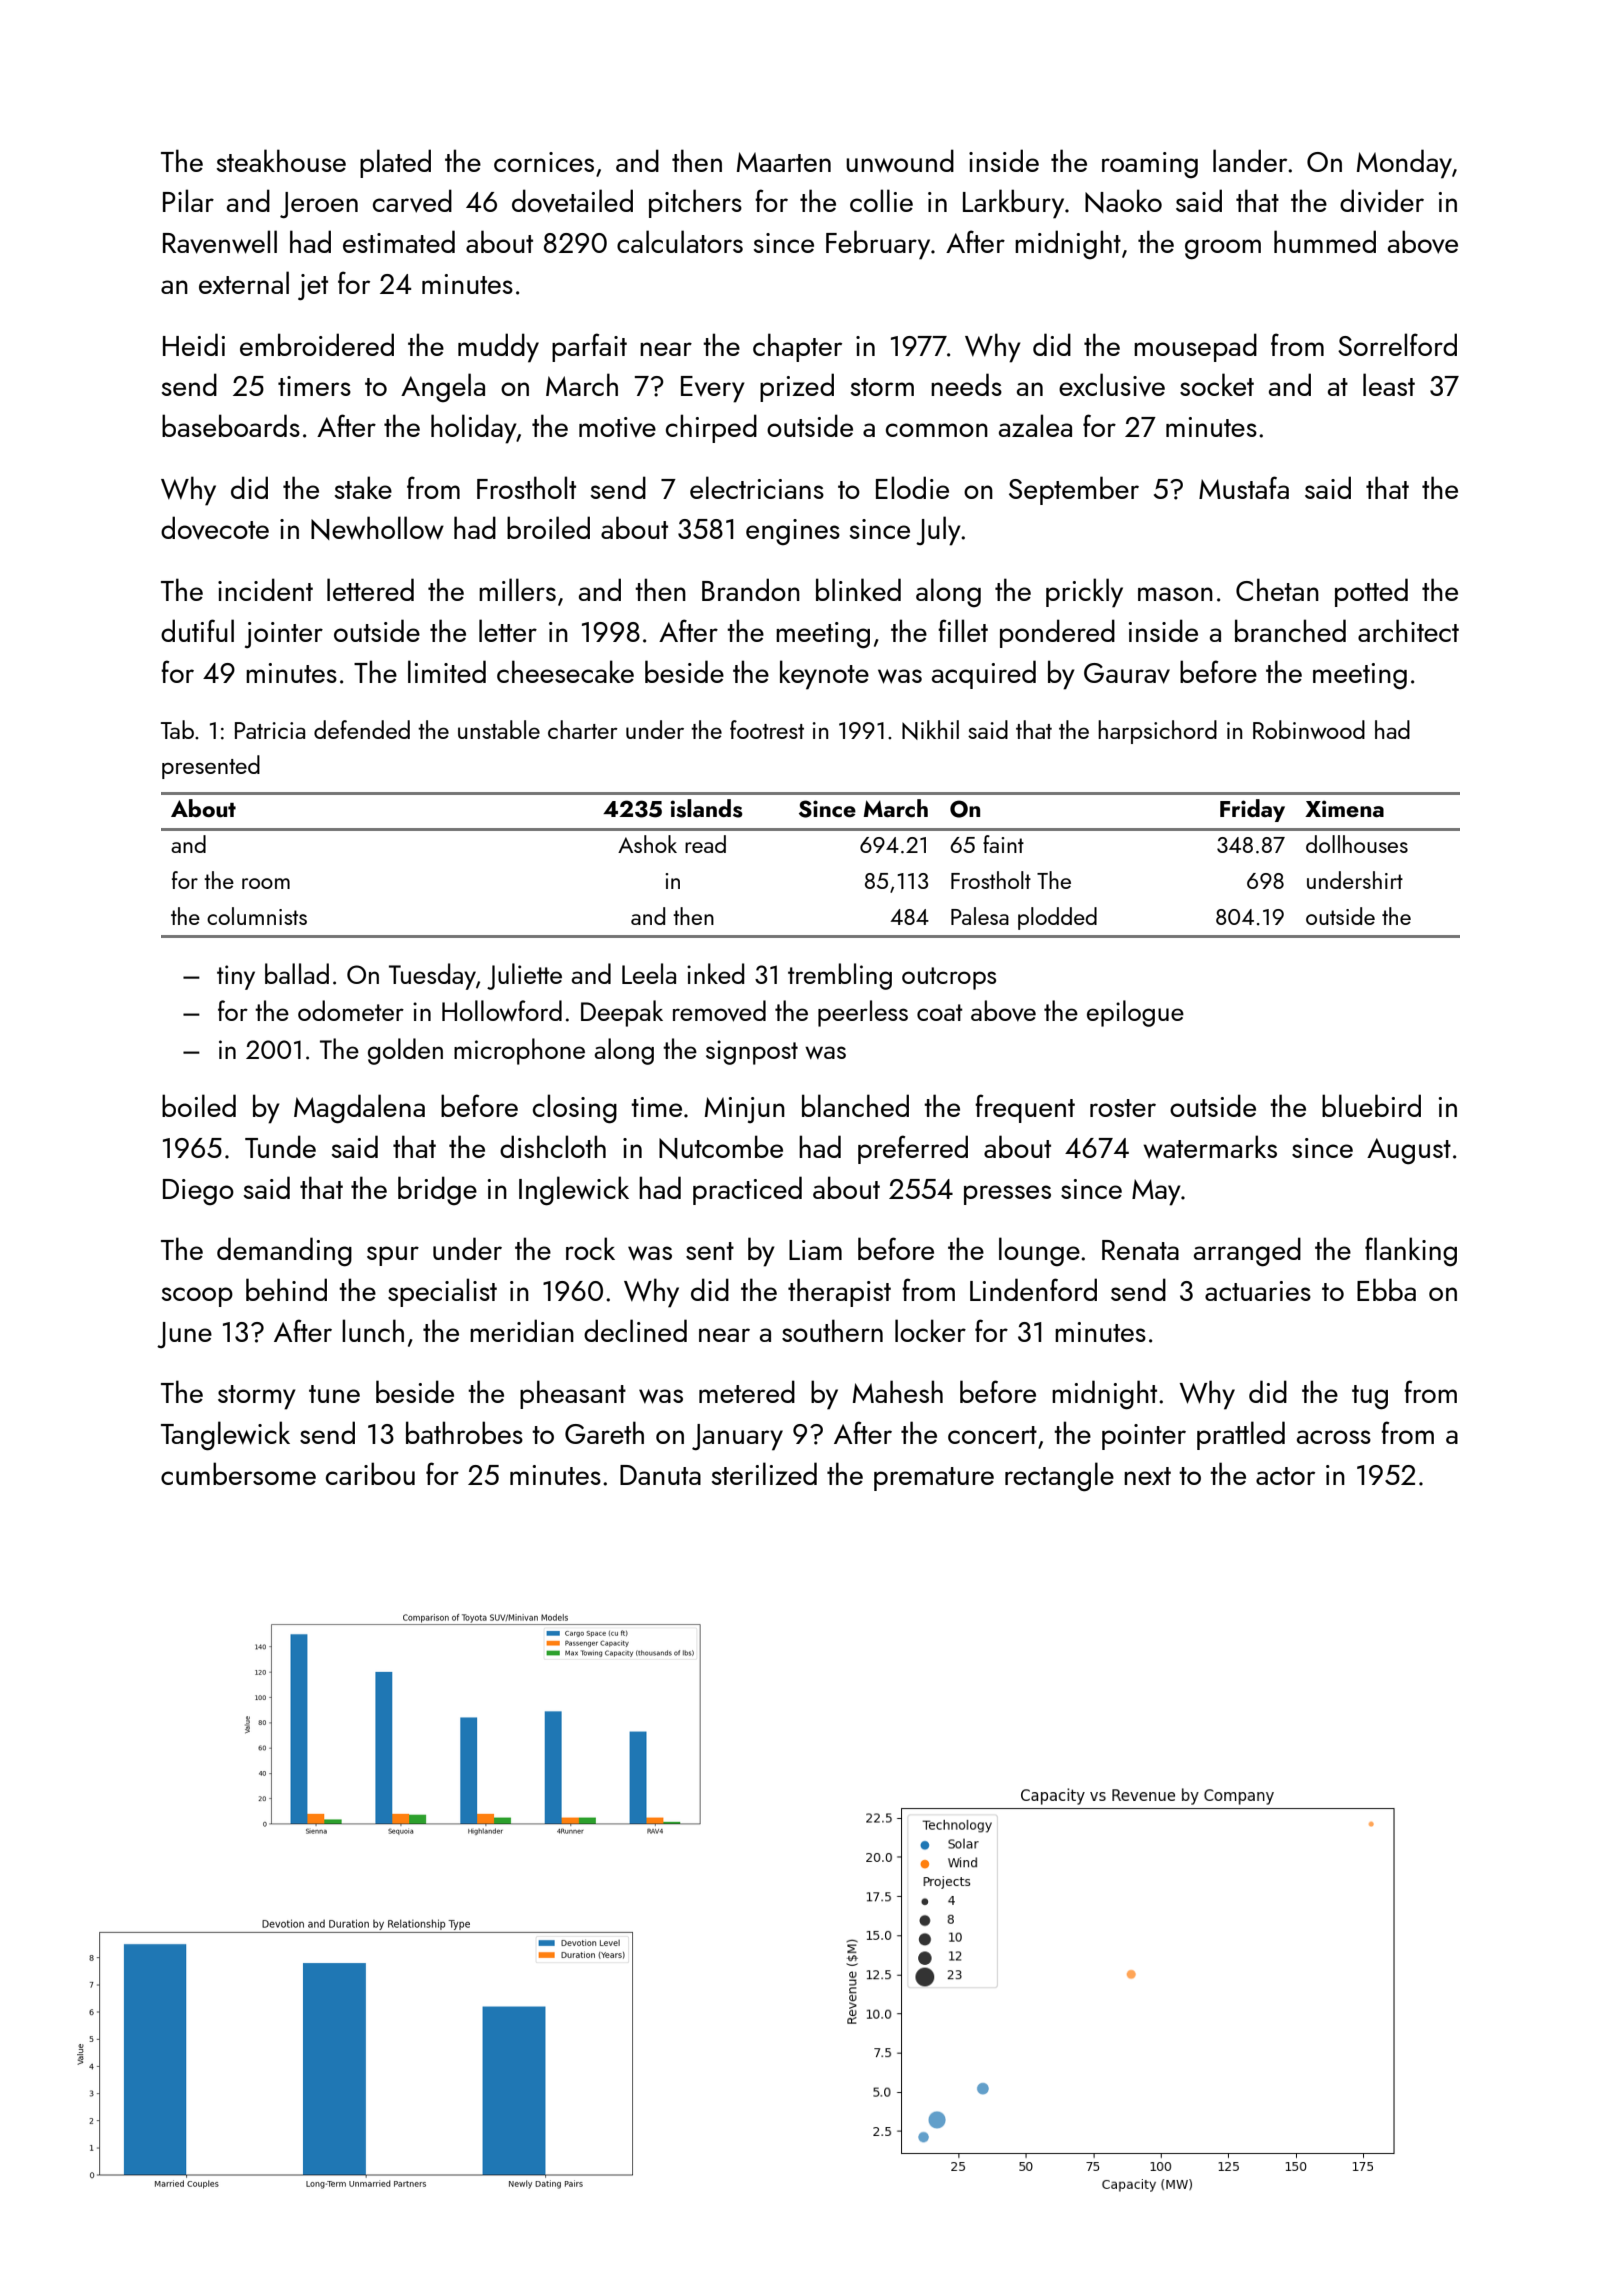 Image resolution: width=1620 pixels, height=2292 pixels. Describe the element at coordinates (604, 1432) in the screenshot. I see `Gareth` at that location.
